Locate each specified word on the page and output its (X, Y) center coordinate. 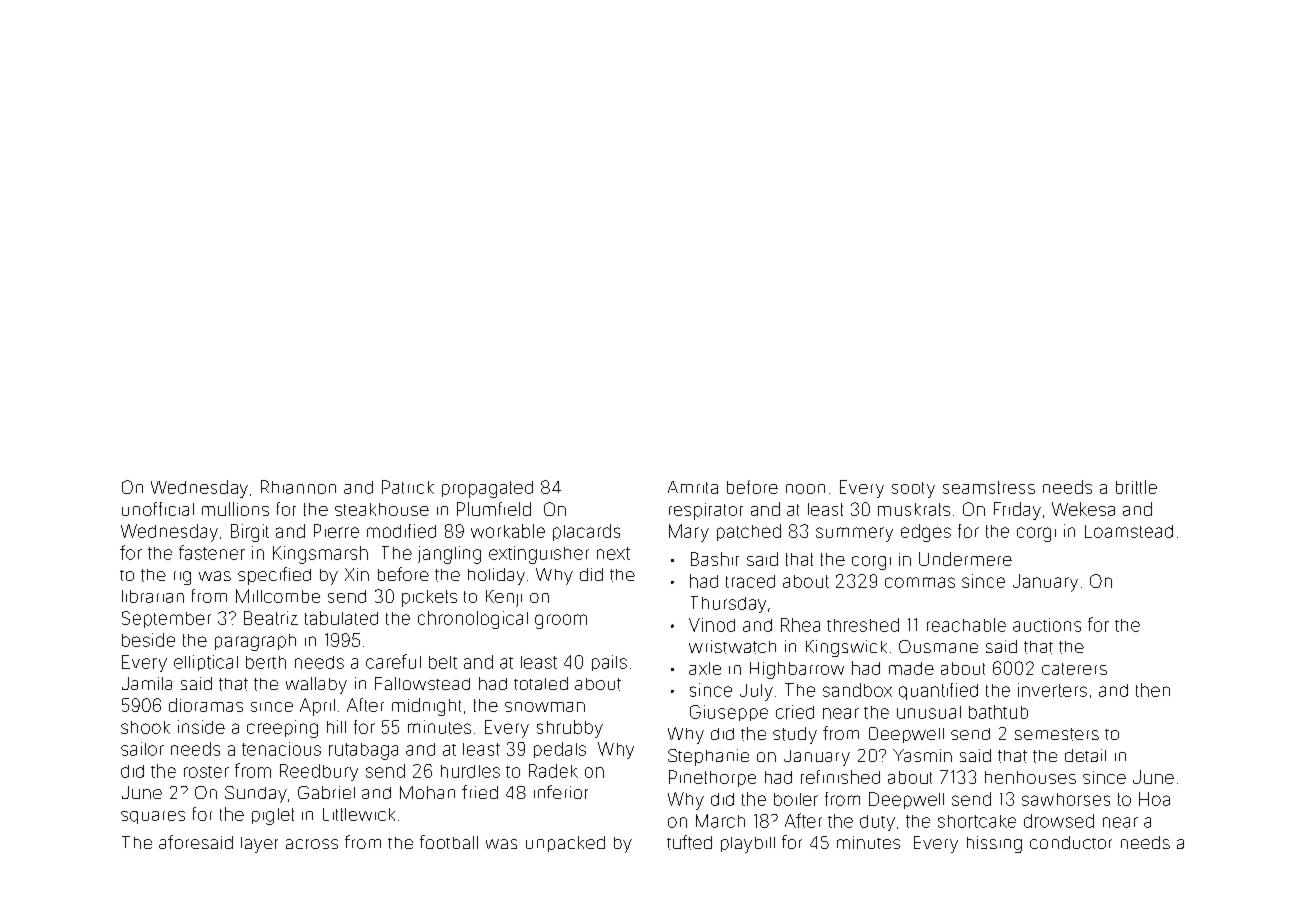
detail (1085, 755)
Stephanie (708, 757)
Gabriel (326, 792)
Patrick (408, 487)
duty (877, 823)
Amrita (693, 487)
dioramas (206, 705)
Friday (1017, 511)
